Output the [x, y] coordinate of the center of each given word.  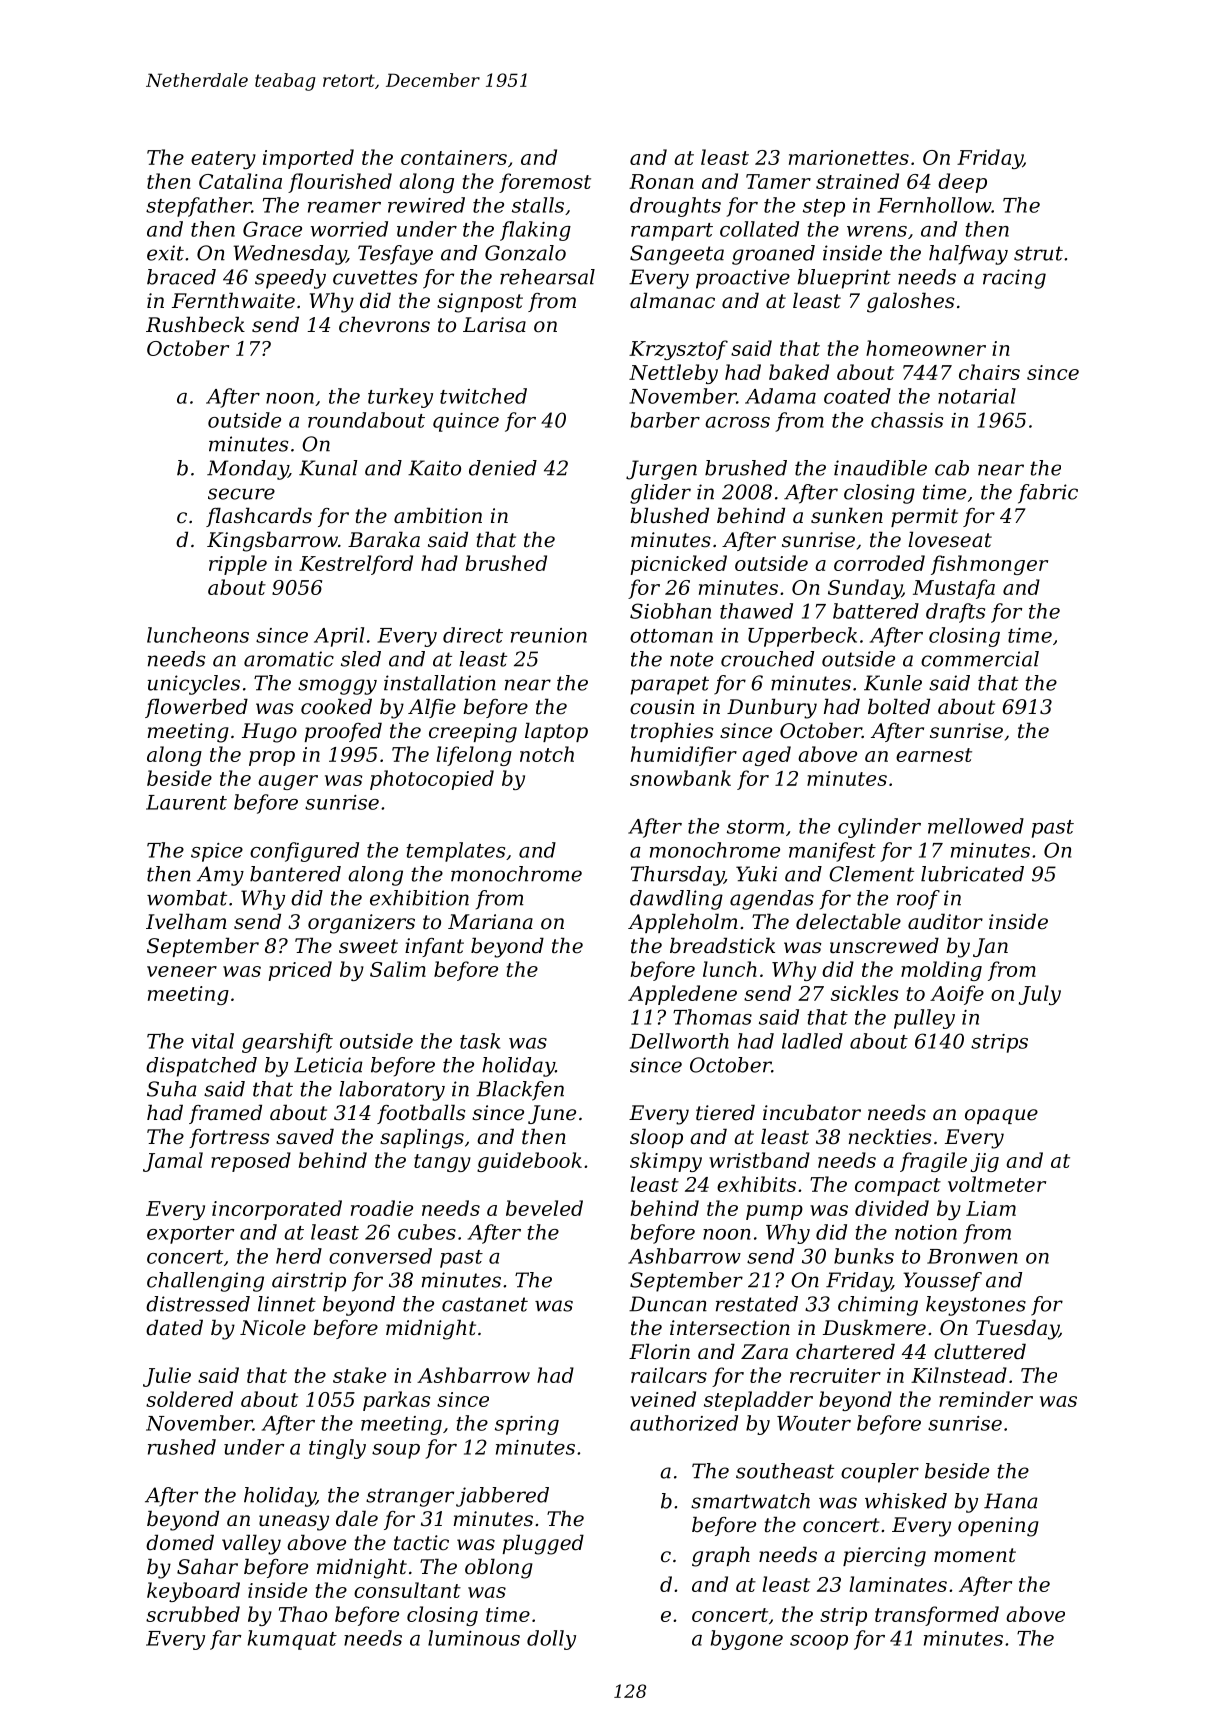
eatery [223, 160]
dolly [551, 1640]
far [225, 1640]
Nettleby [673, 374]
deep [962, 183]
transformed [937, 1616]
